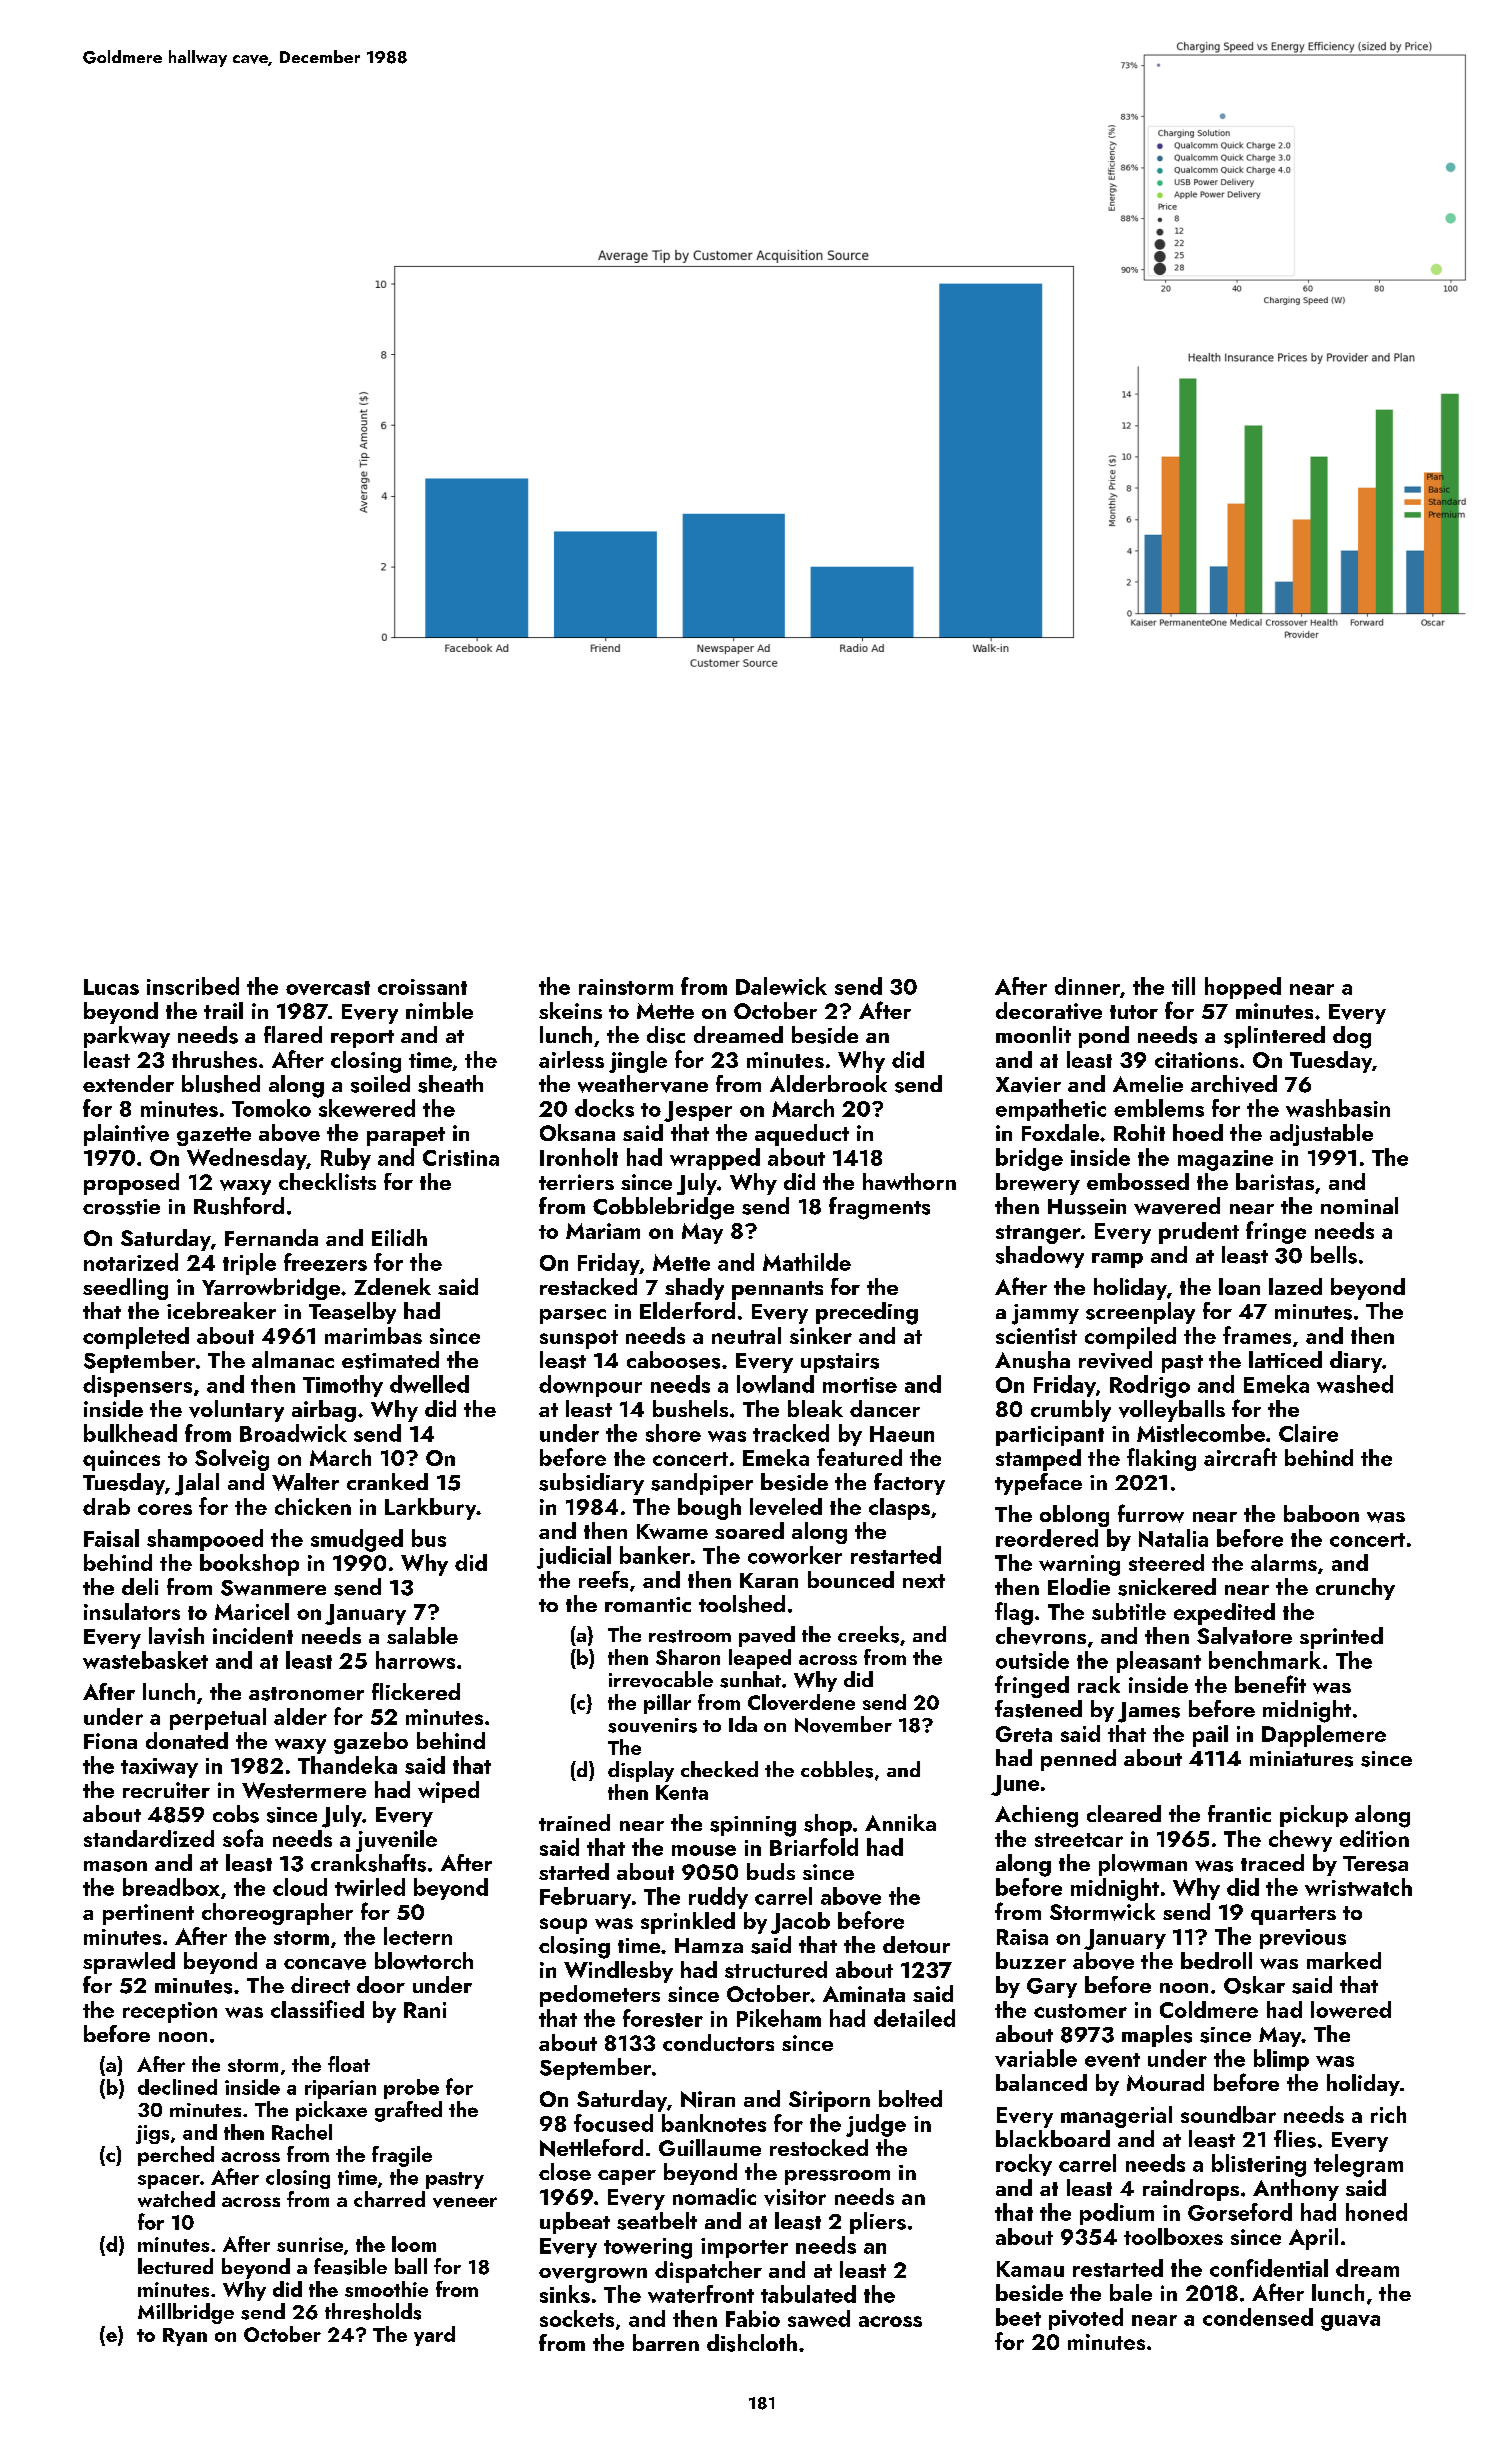  What do you see at coordinates (1191, 2190) in the page?
I see `raindrops` at bounding box center [1191, 2190].
